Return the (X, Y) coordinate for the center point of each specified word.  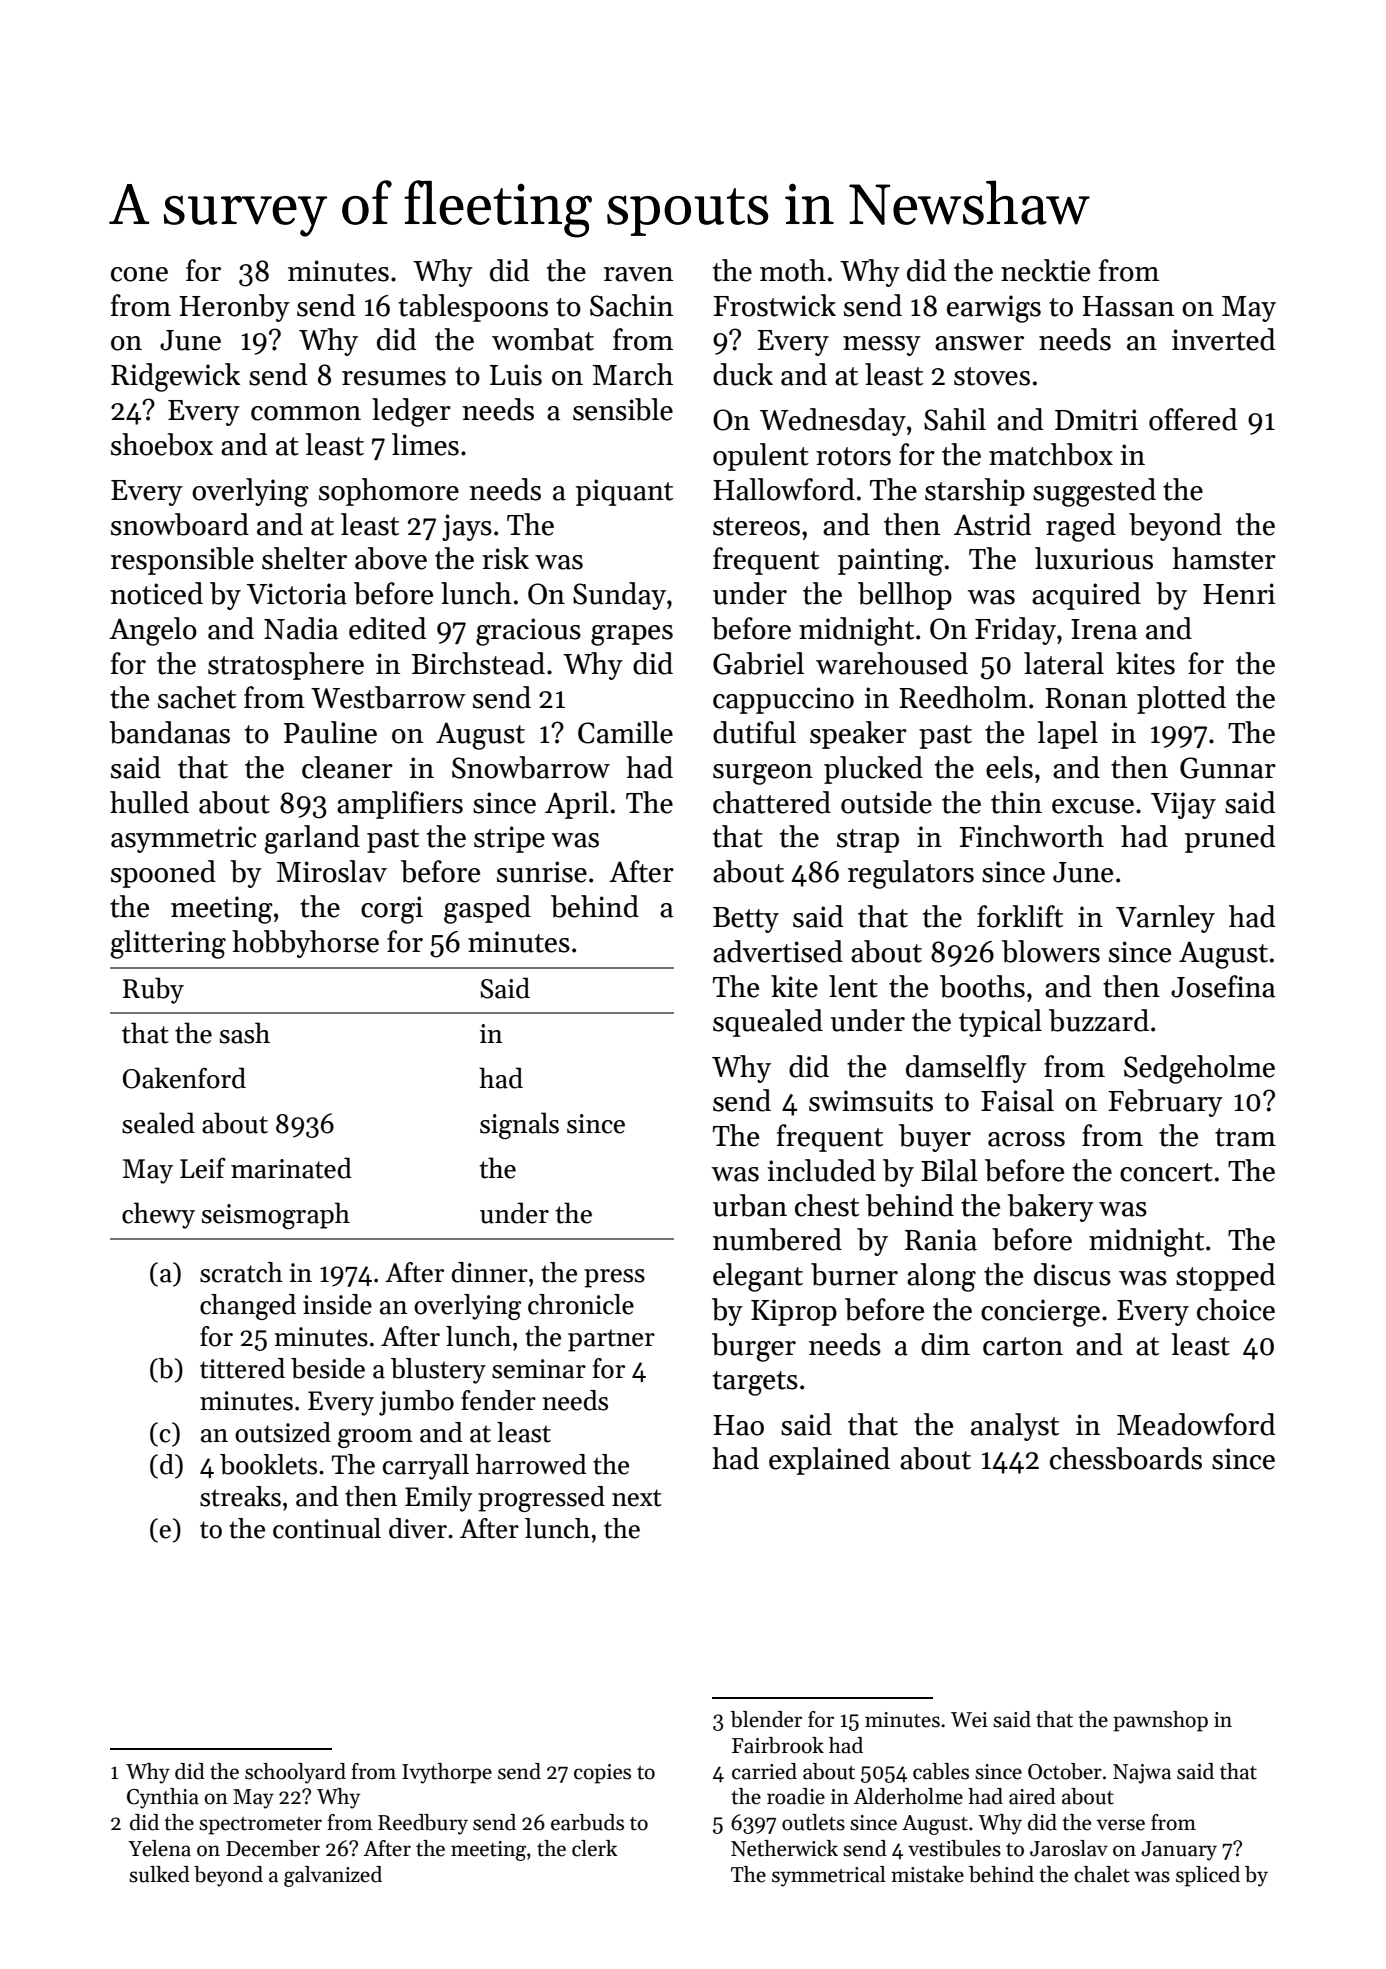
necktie (1045, 270)
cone (139, 274)
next (637, 1498)
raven (638, 274)
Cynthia (163, 1798)
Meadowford (1196, 1424)
